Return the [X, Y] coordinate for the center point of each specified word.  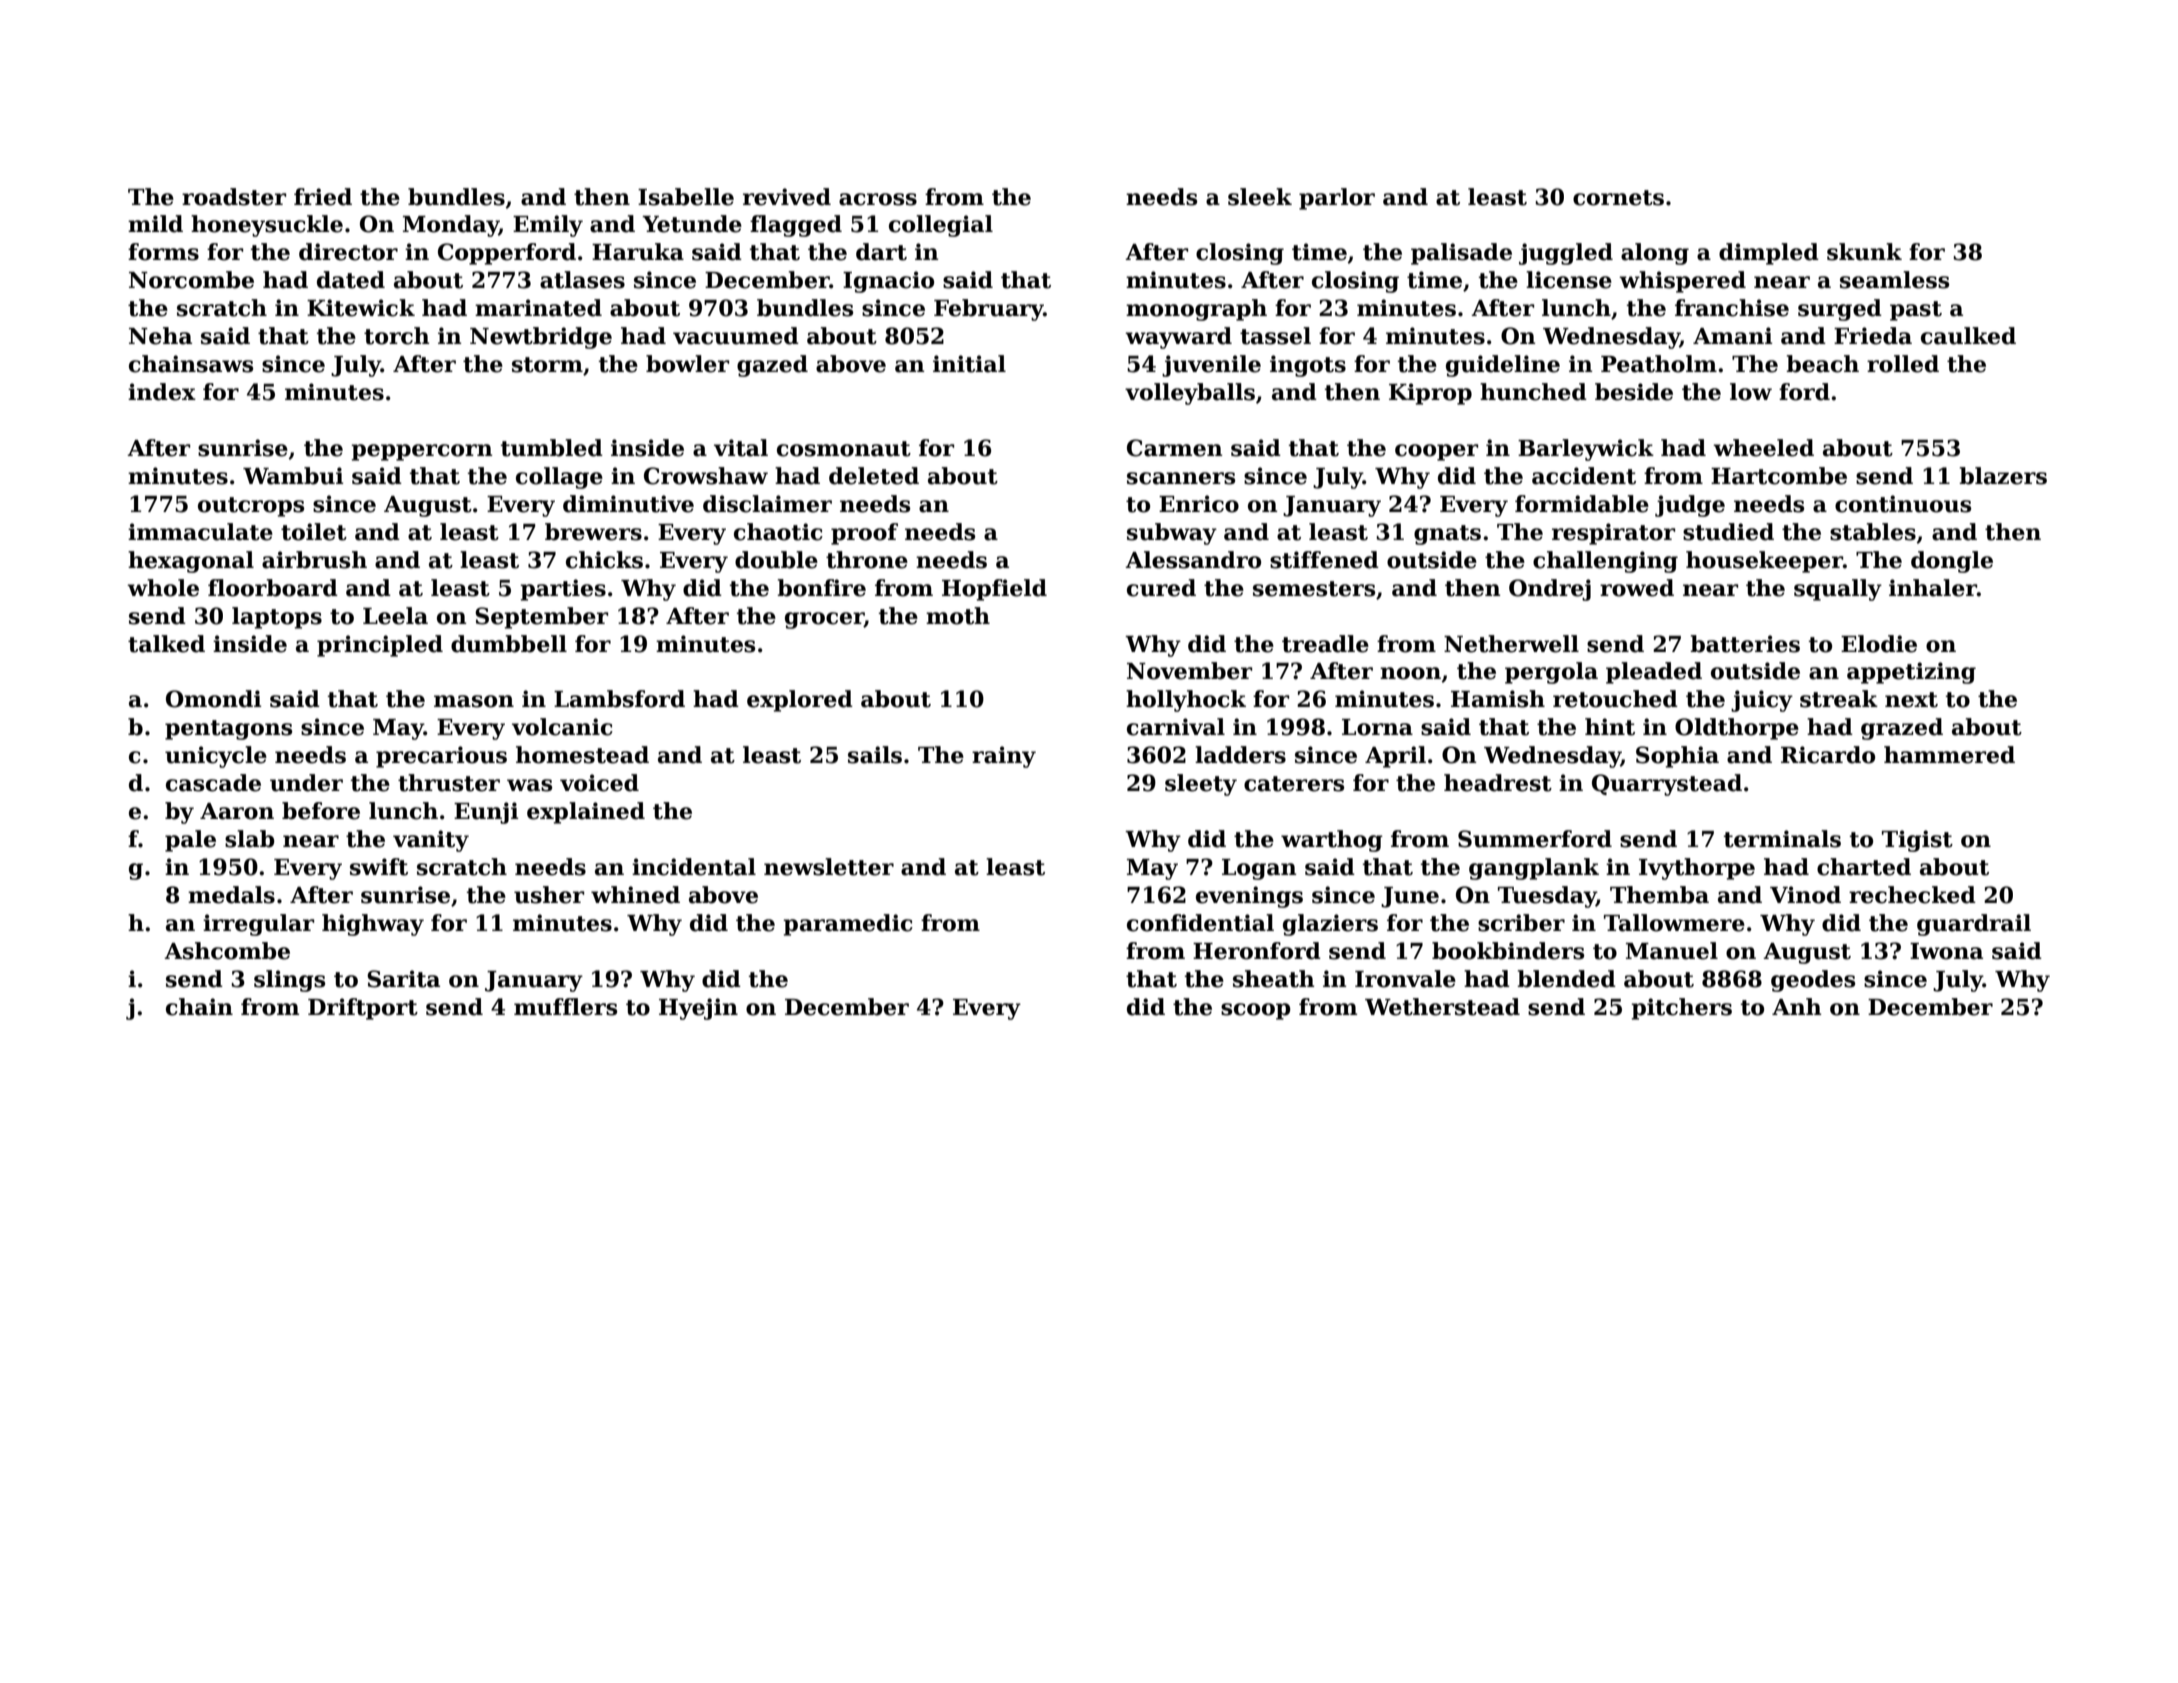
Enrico [1199, 504]
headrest [1498, 783]
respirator [1613, 534]
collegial [941, 226]
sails [875, 755]
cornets [1618, 198]
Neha [160, 336]
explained [586, 813]
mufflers [565, 1007]
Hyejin [698, 1009]
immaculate [200, 532]
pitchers [1681, 1009]
